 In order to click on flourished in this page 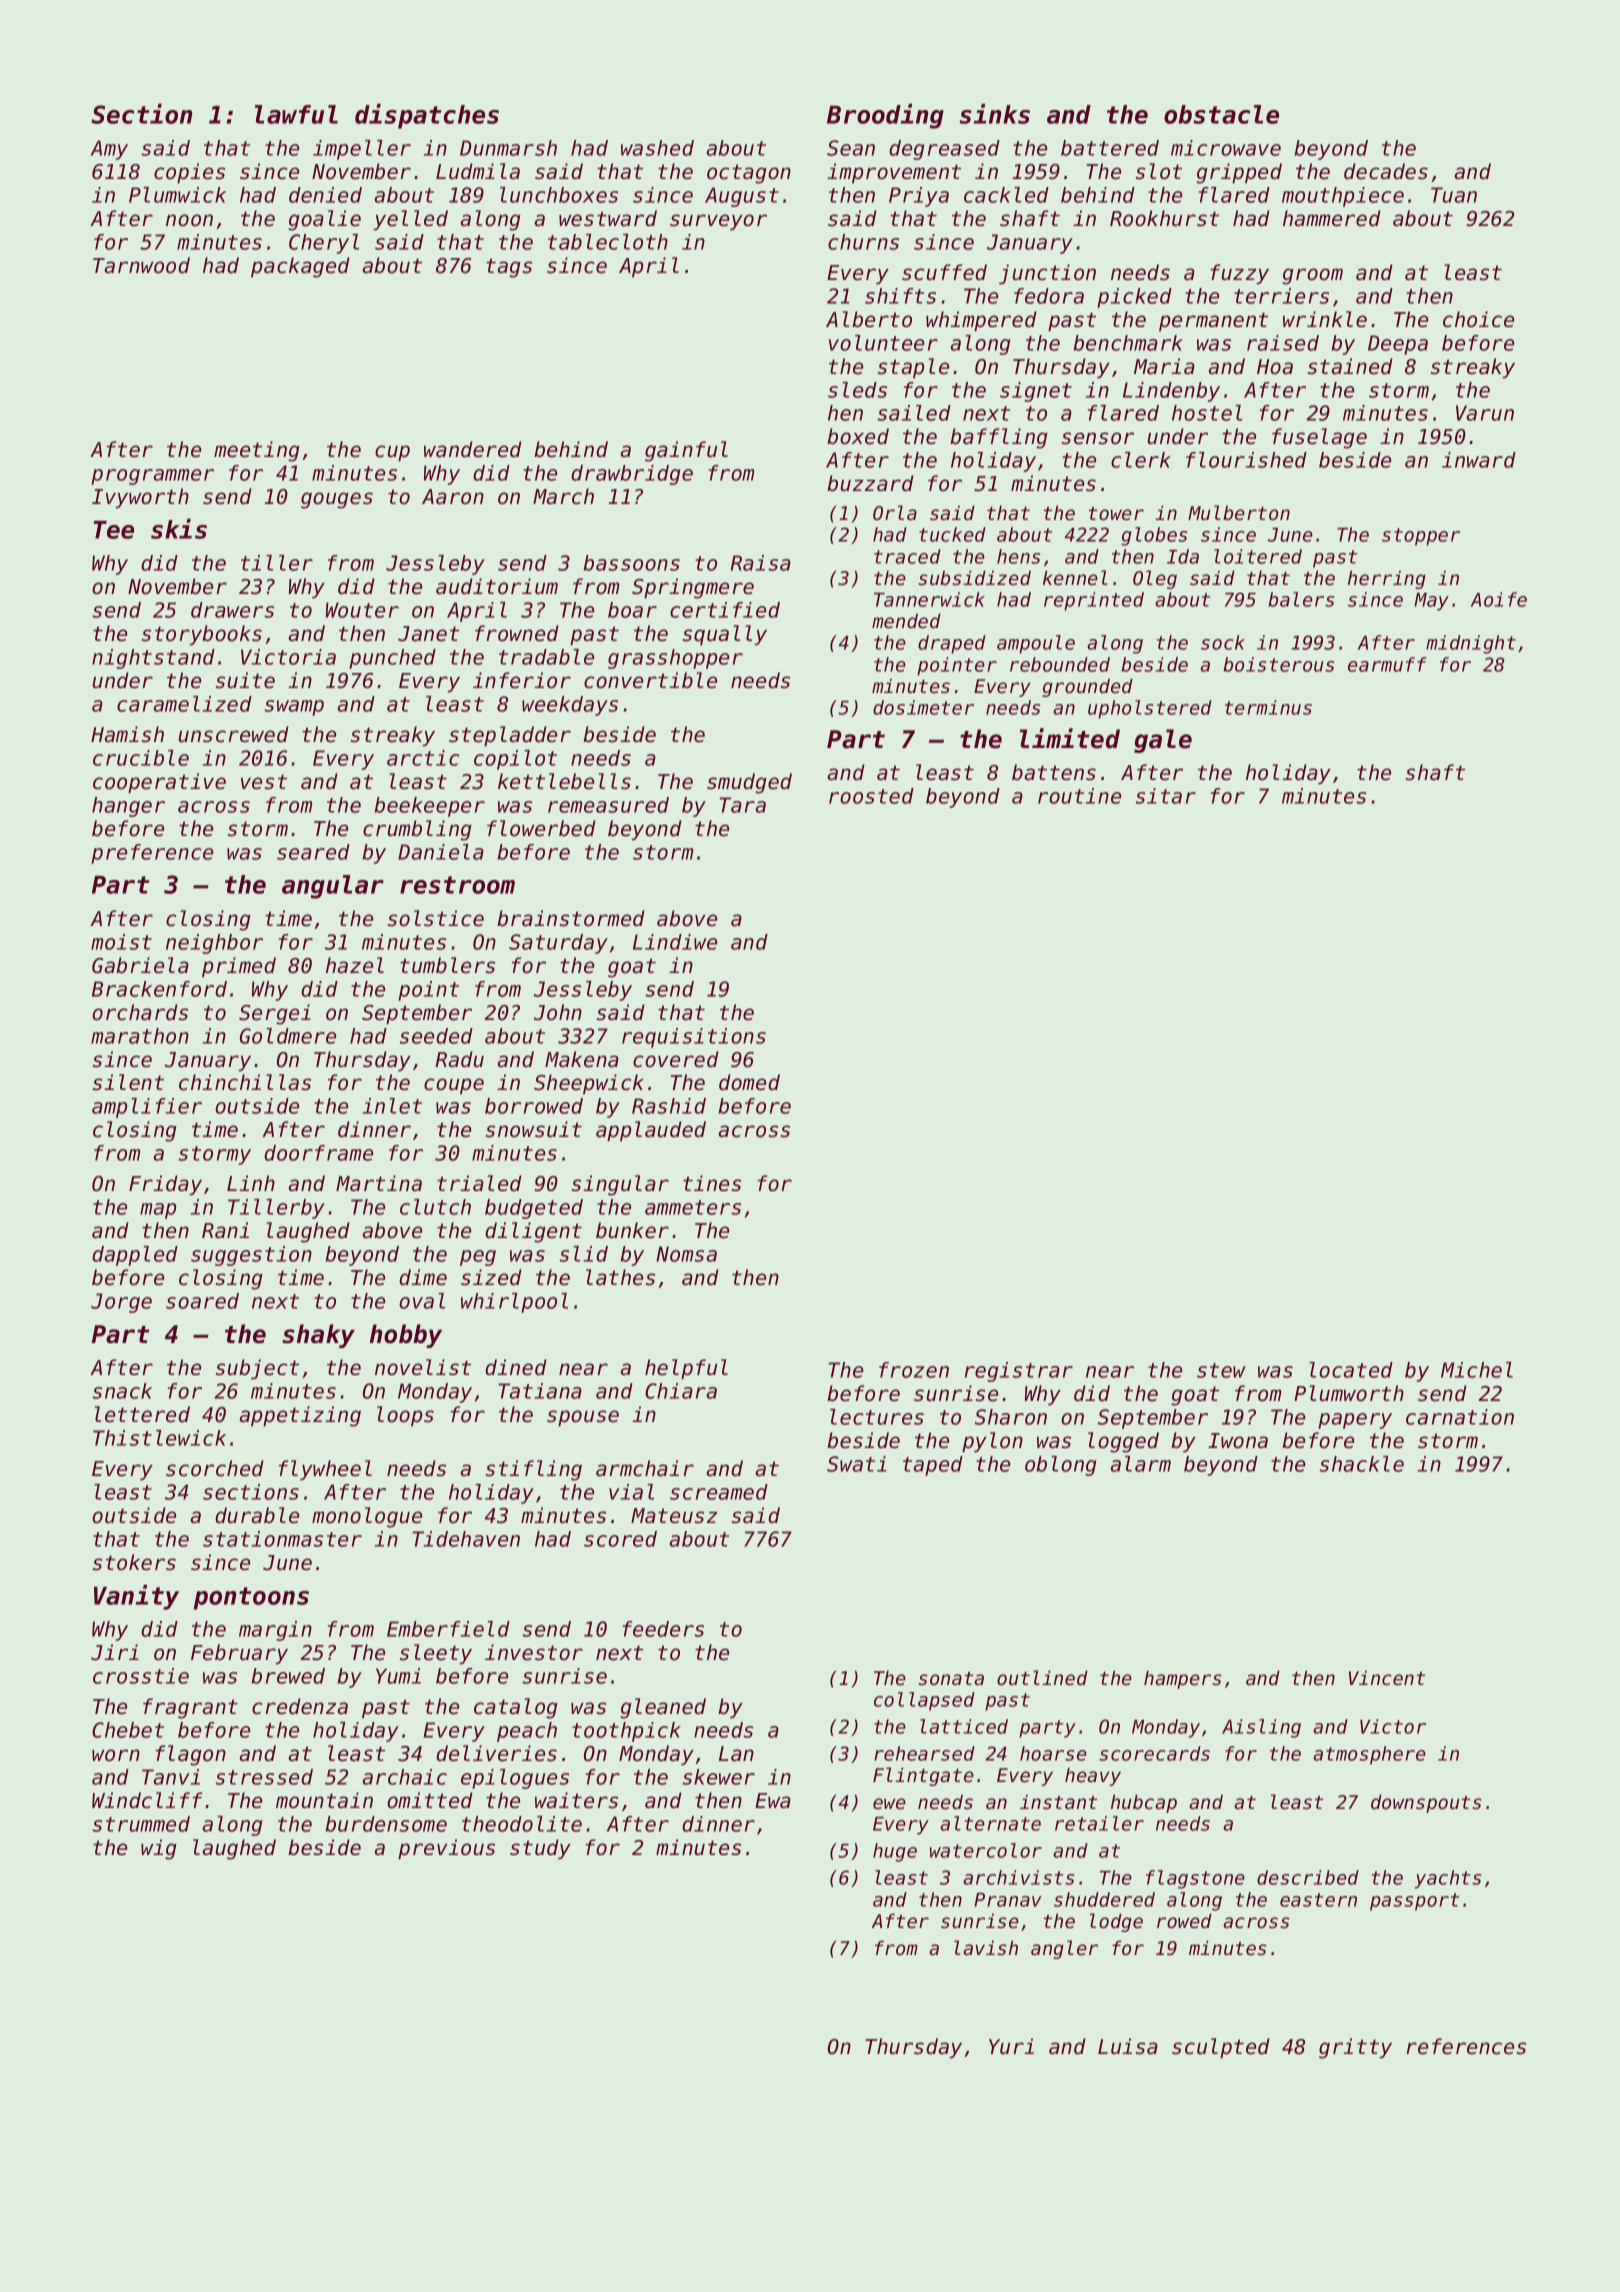, I will do `click(1246, 460)`.
